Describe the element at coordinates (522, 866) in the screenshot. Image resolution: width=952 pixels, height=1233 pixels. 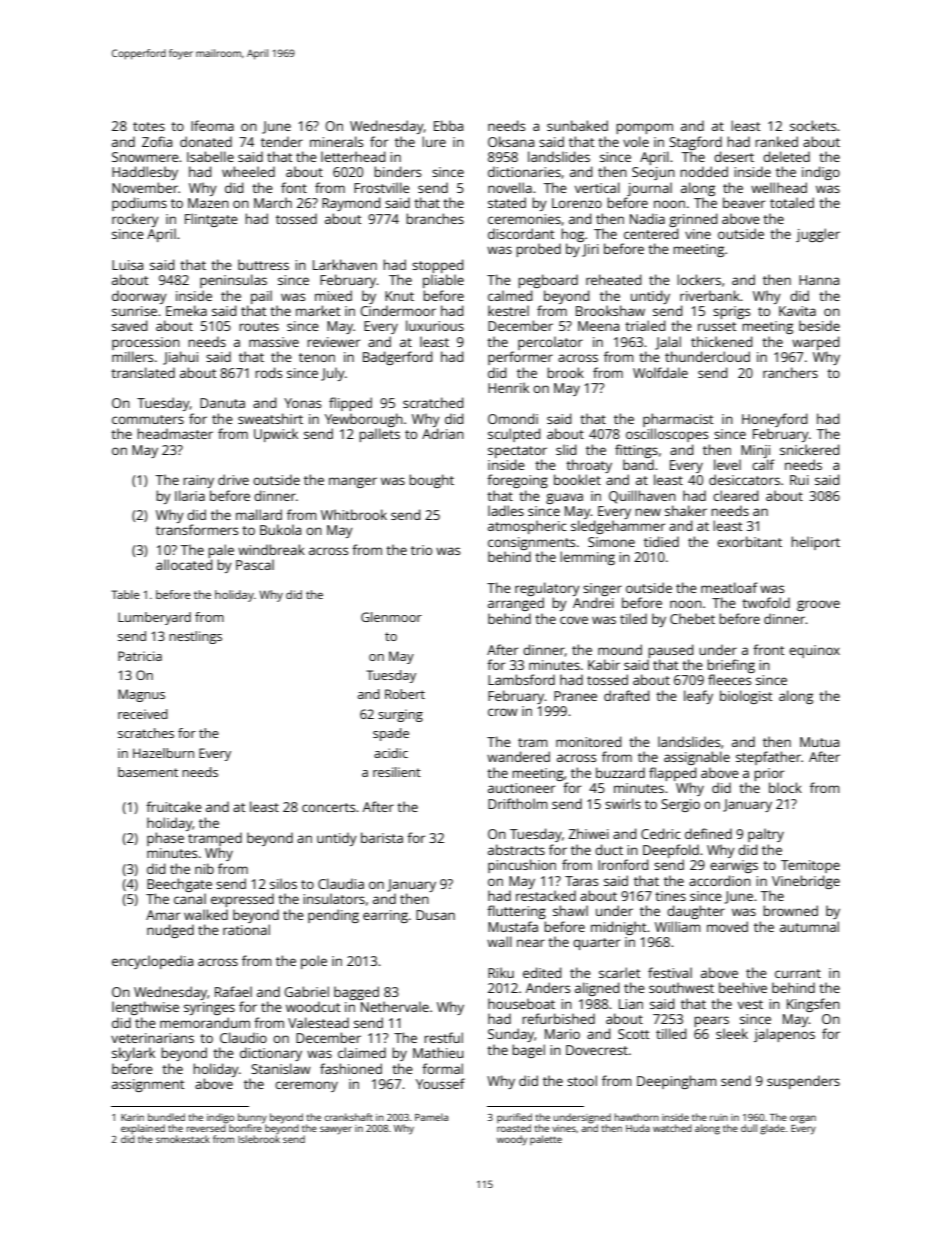
I see `pincushion` at that location.
